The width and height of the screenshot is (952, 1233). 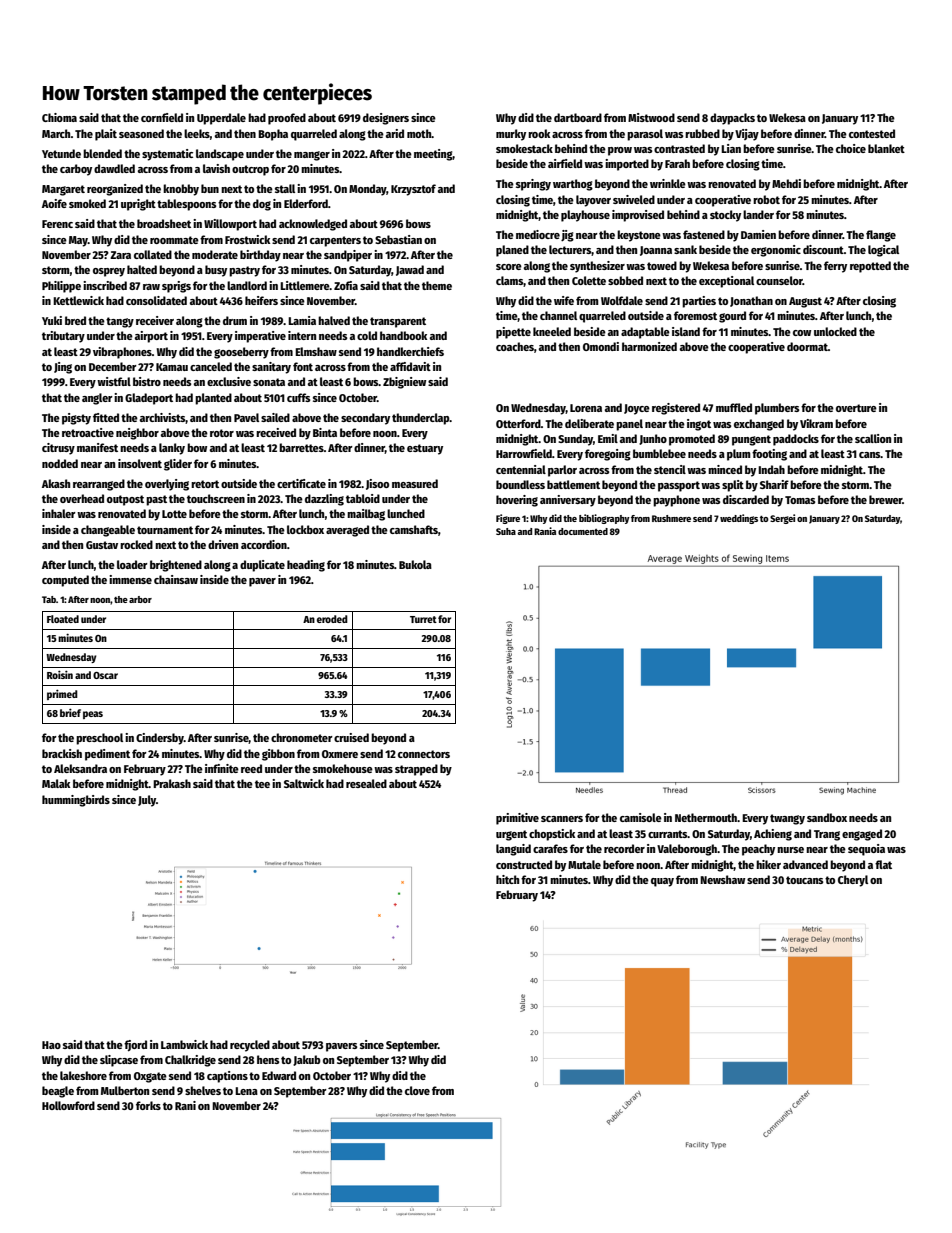 What do you see at coordinates (706, 817) in the screenshot?
I see `Nethermouth` at bounding box center [706, 817].
